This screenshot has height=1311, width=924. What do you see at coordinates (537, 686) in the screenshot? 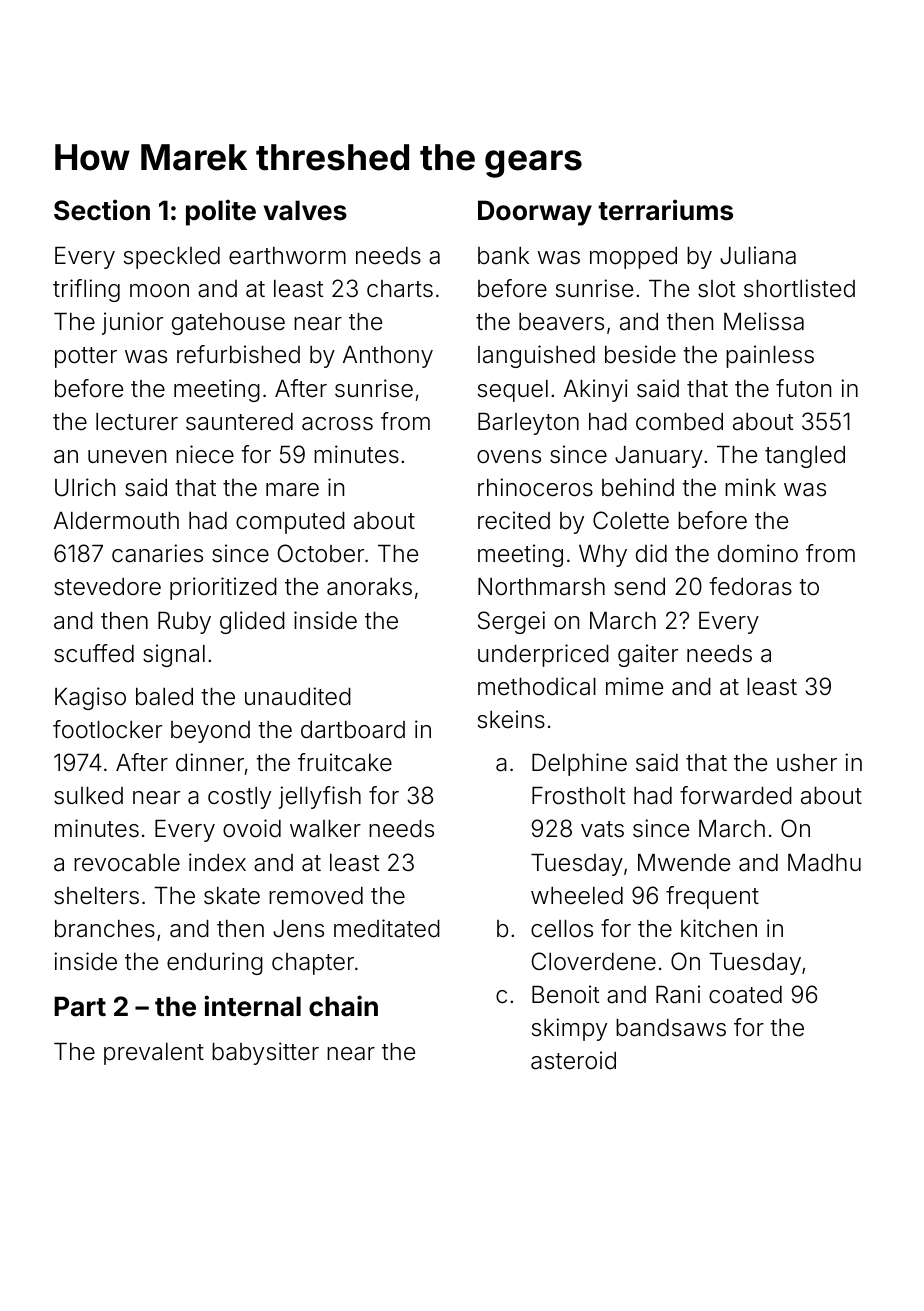
I see `methodical` at bounding box center [537, 686].
